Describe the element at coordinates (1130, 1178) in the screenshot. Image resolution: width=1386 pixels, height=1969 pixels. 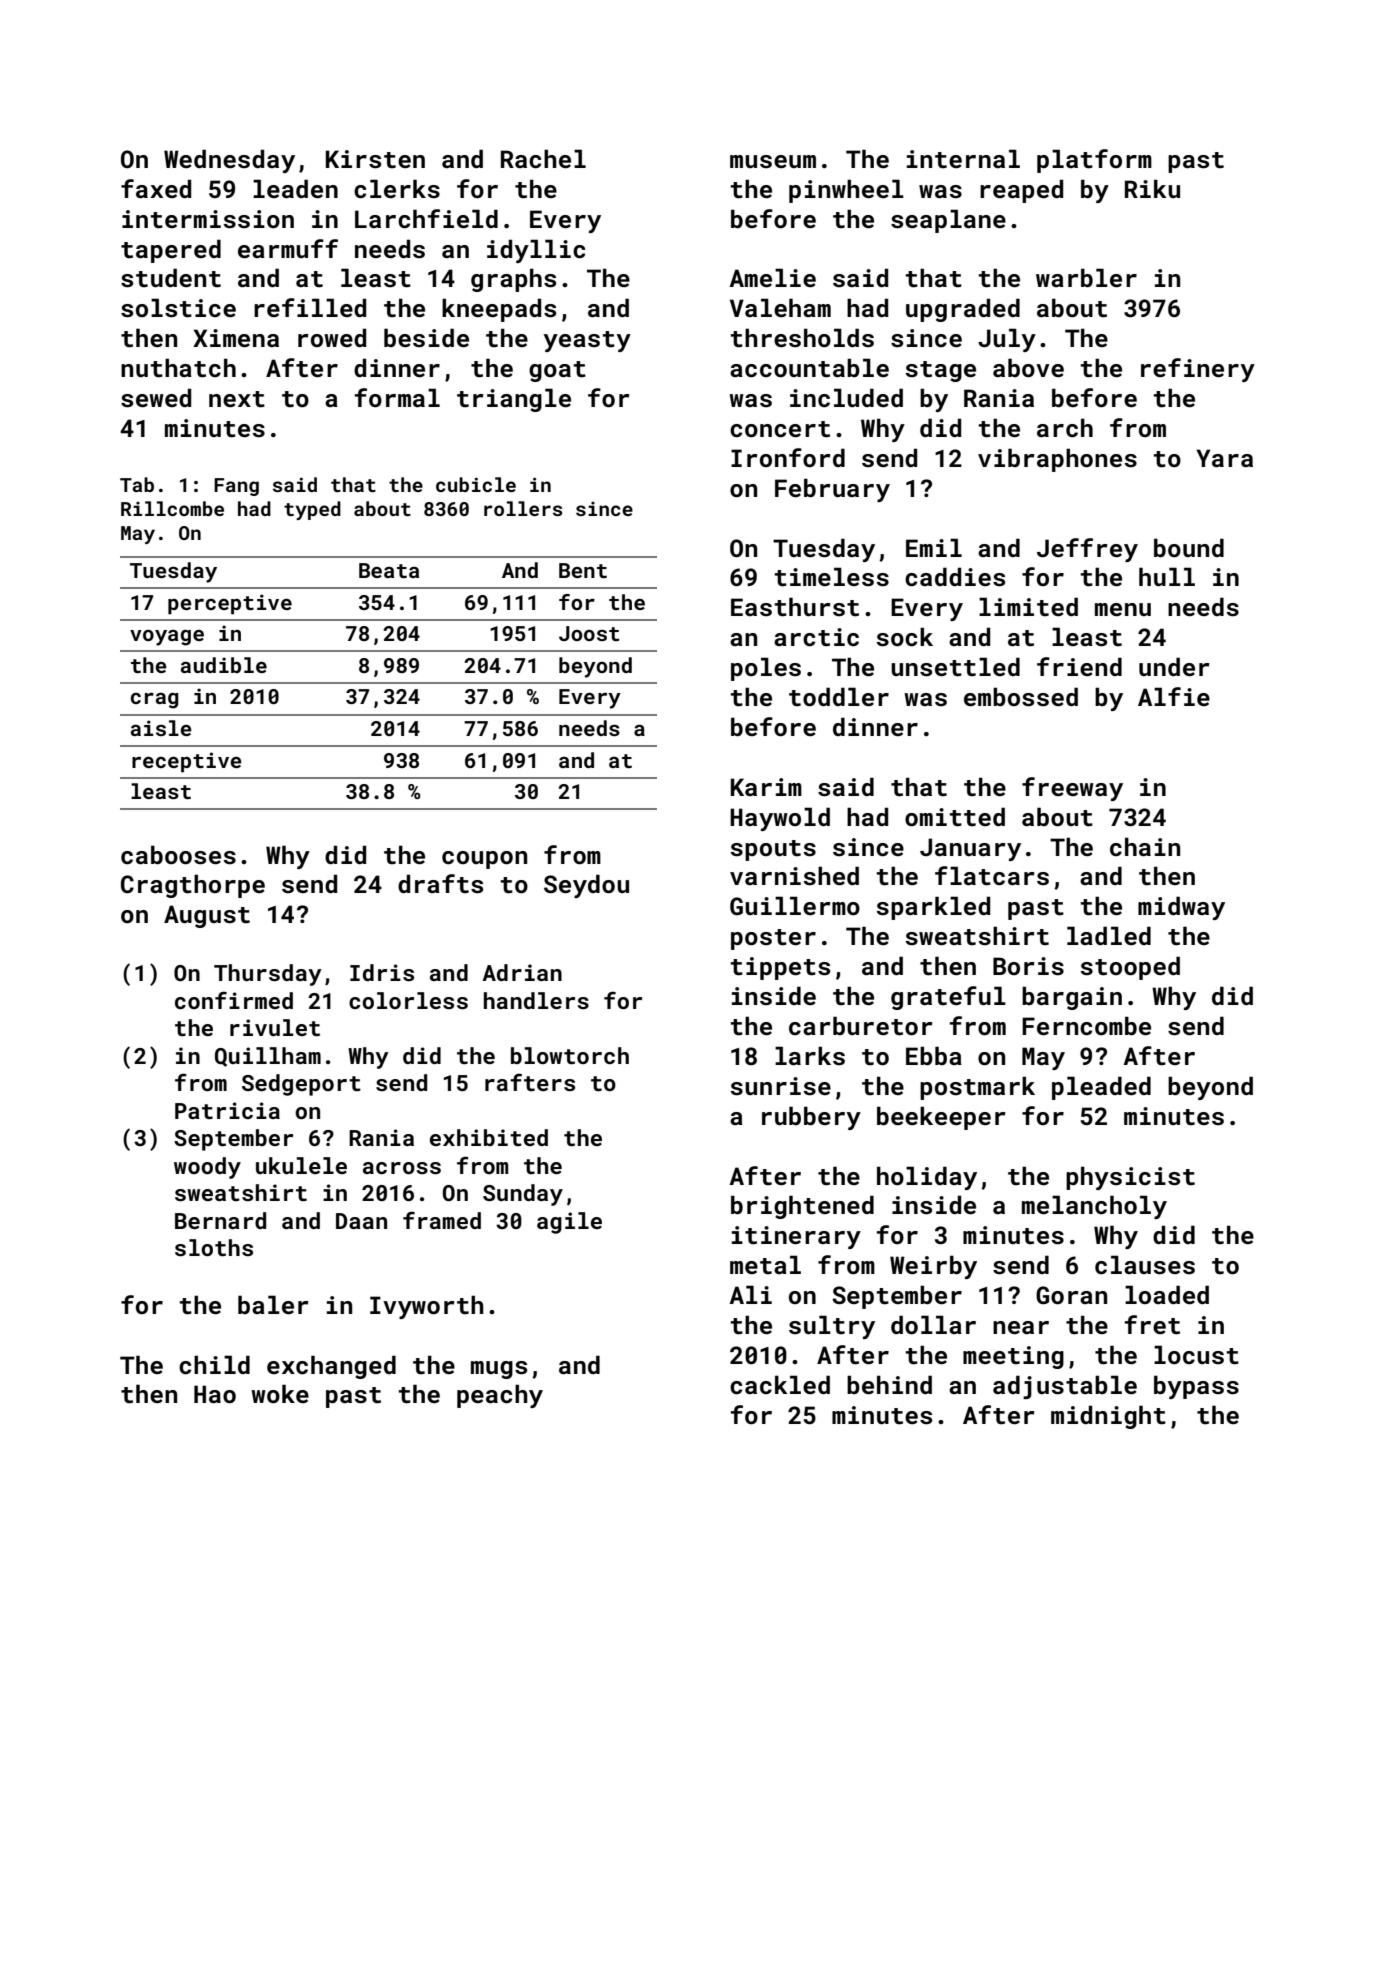
I see `physicist` at that location.
